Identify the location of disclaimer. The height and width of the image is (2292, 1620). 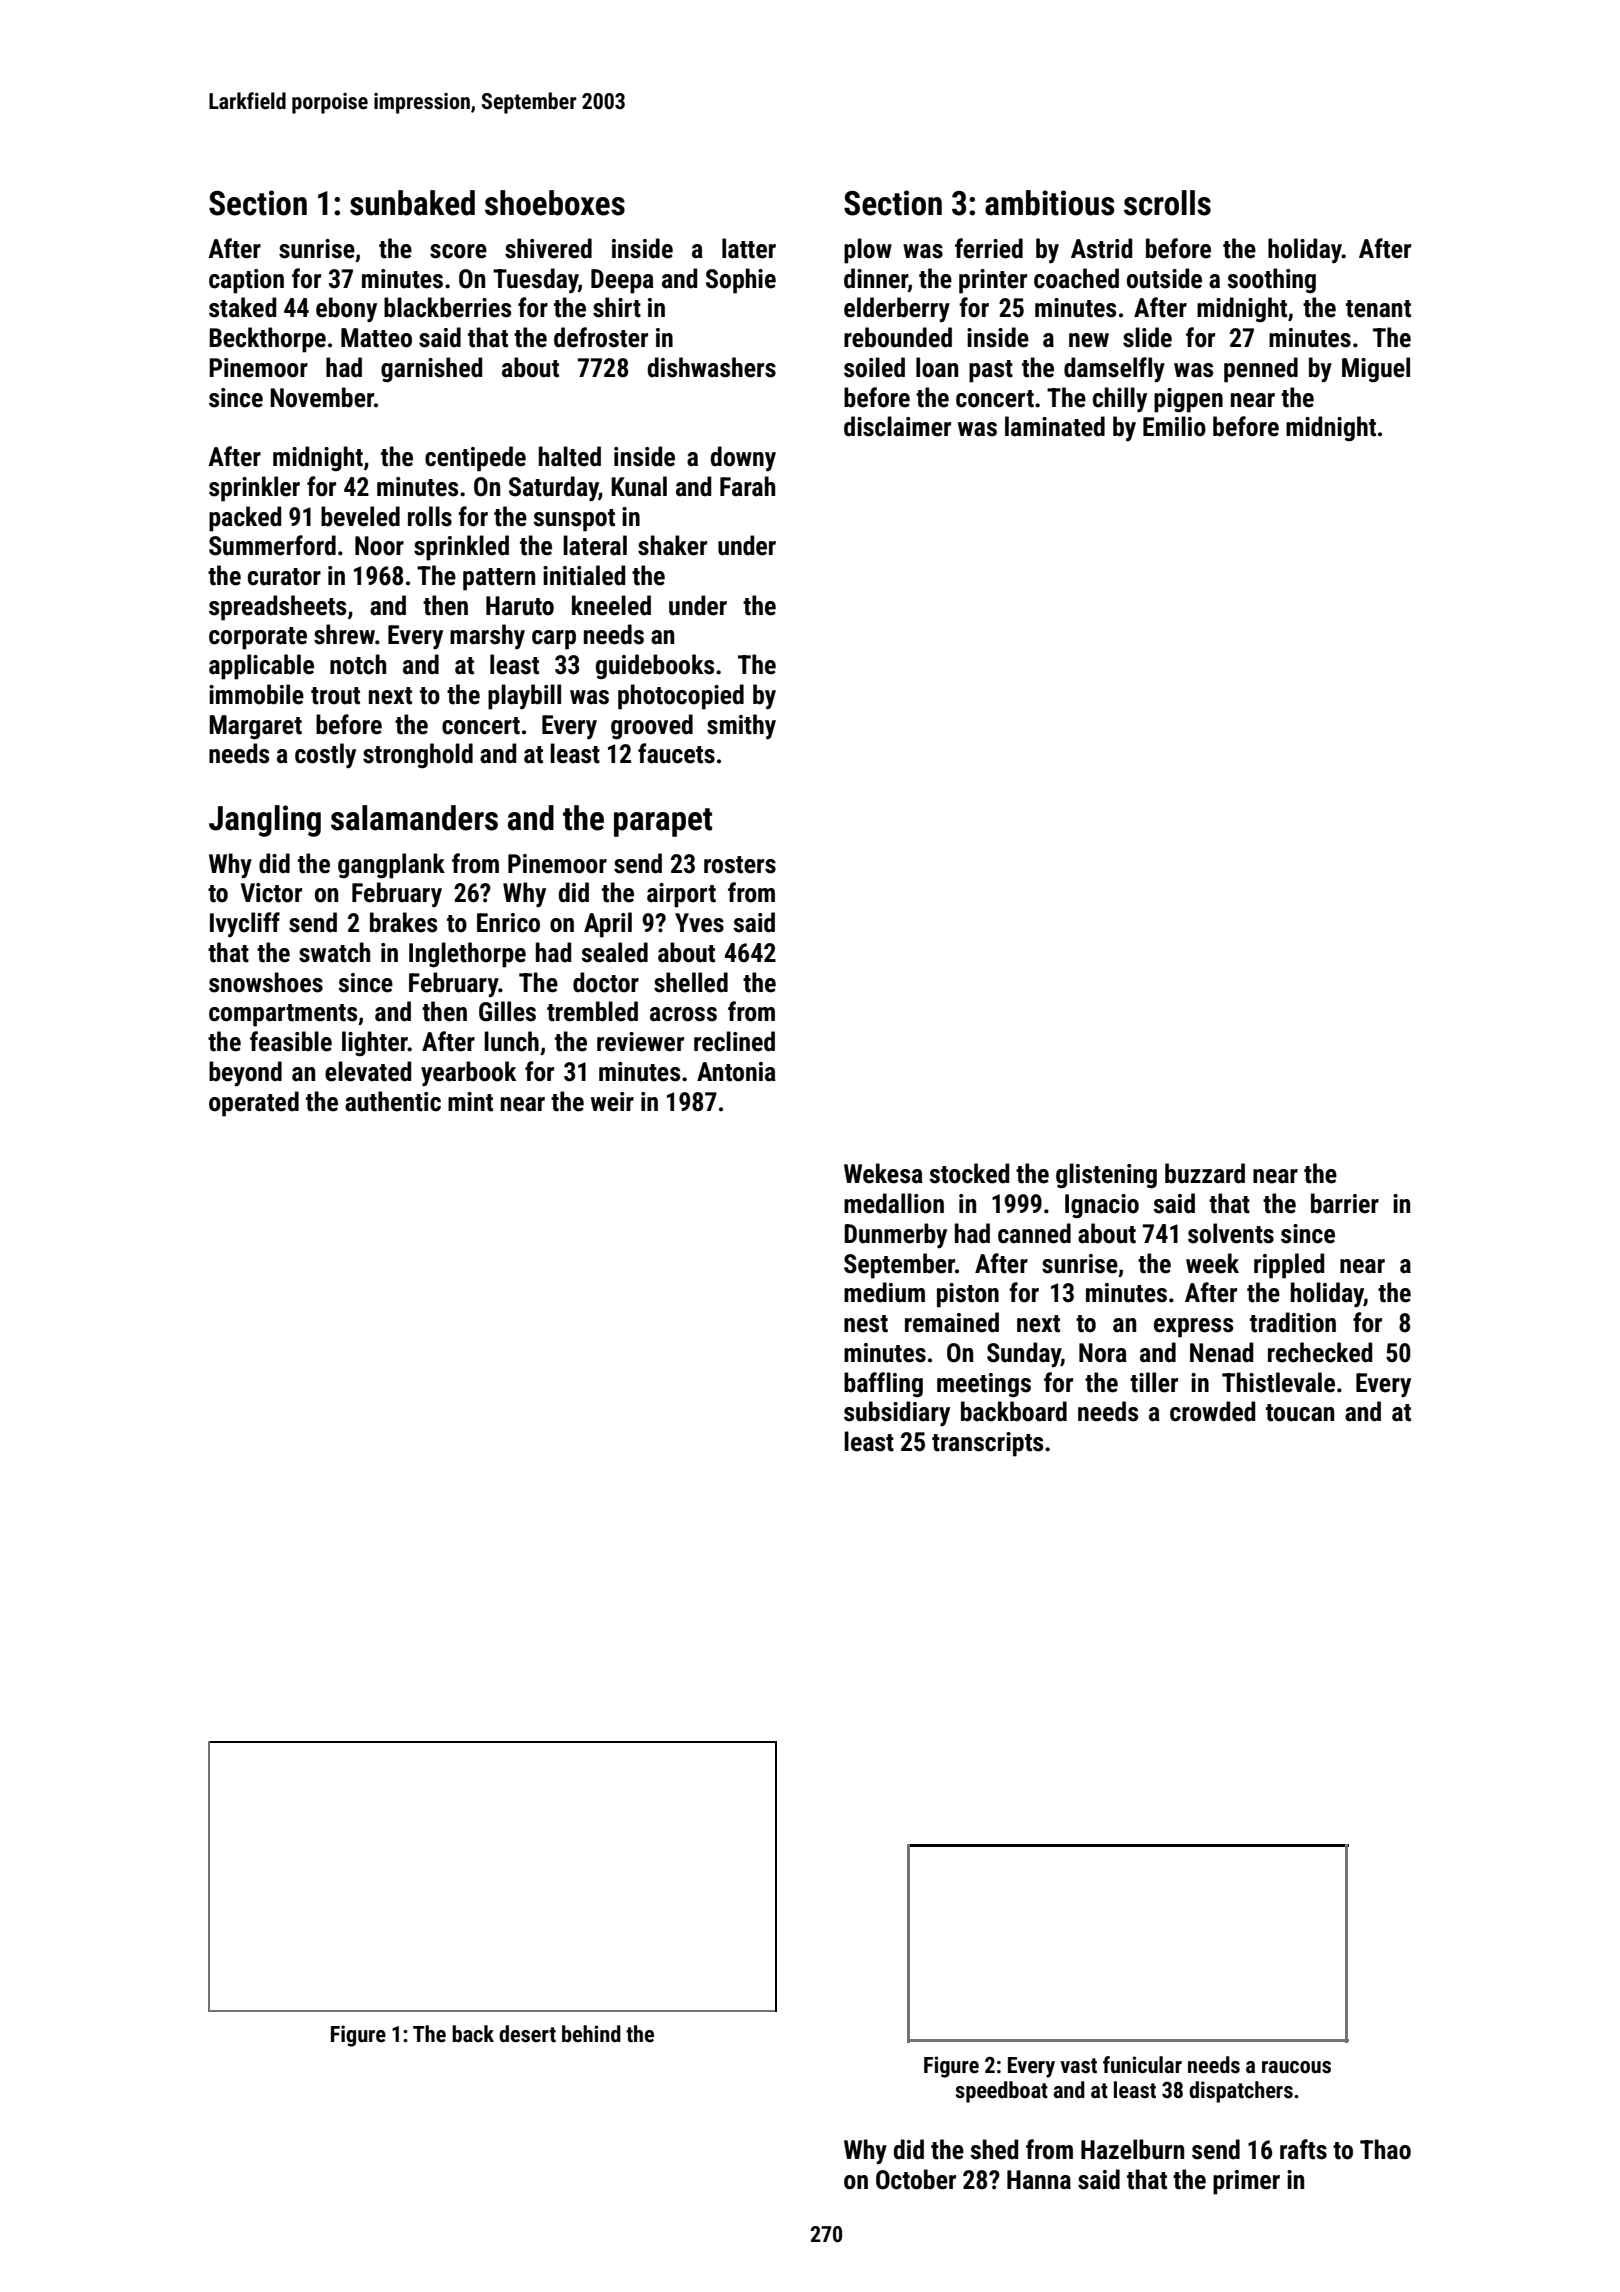
(897, 426).
